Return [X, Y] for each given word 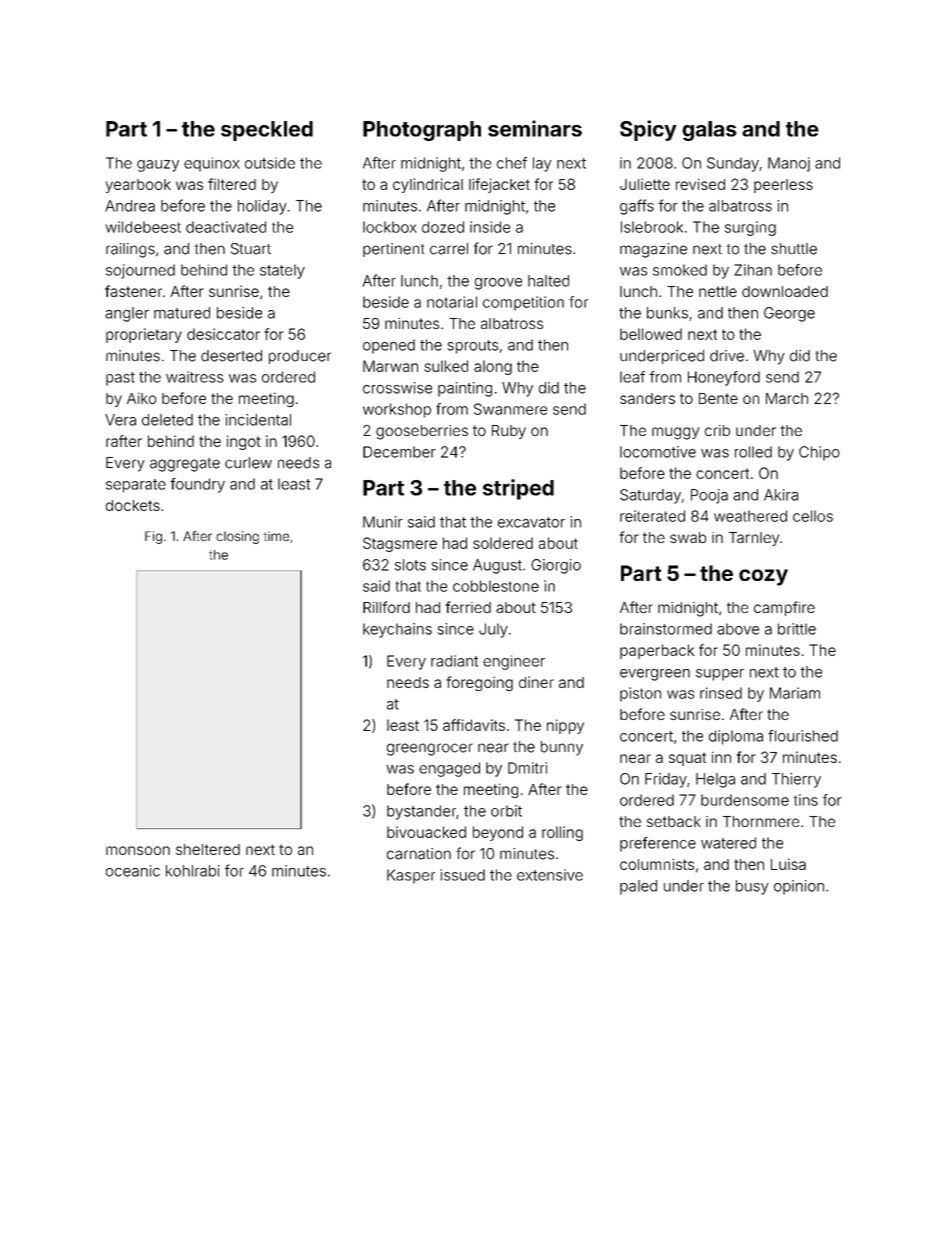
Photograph [422, 131]
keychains [397, 630]
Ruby [509, 432]
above [738, 629]
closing [237, 537]
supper [720, 675]
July [493, 630]
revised [700, 184]
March [787, 398]
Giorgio [556, 566]
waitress [195, 377]
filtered [232, 184]
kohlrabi [193, 871]
